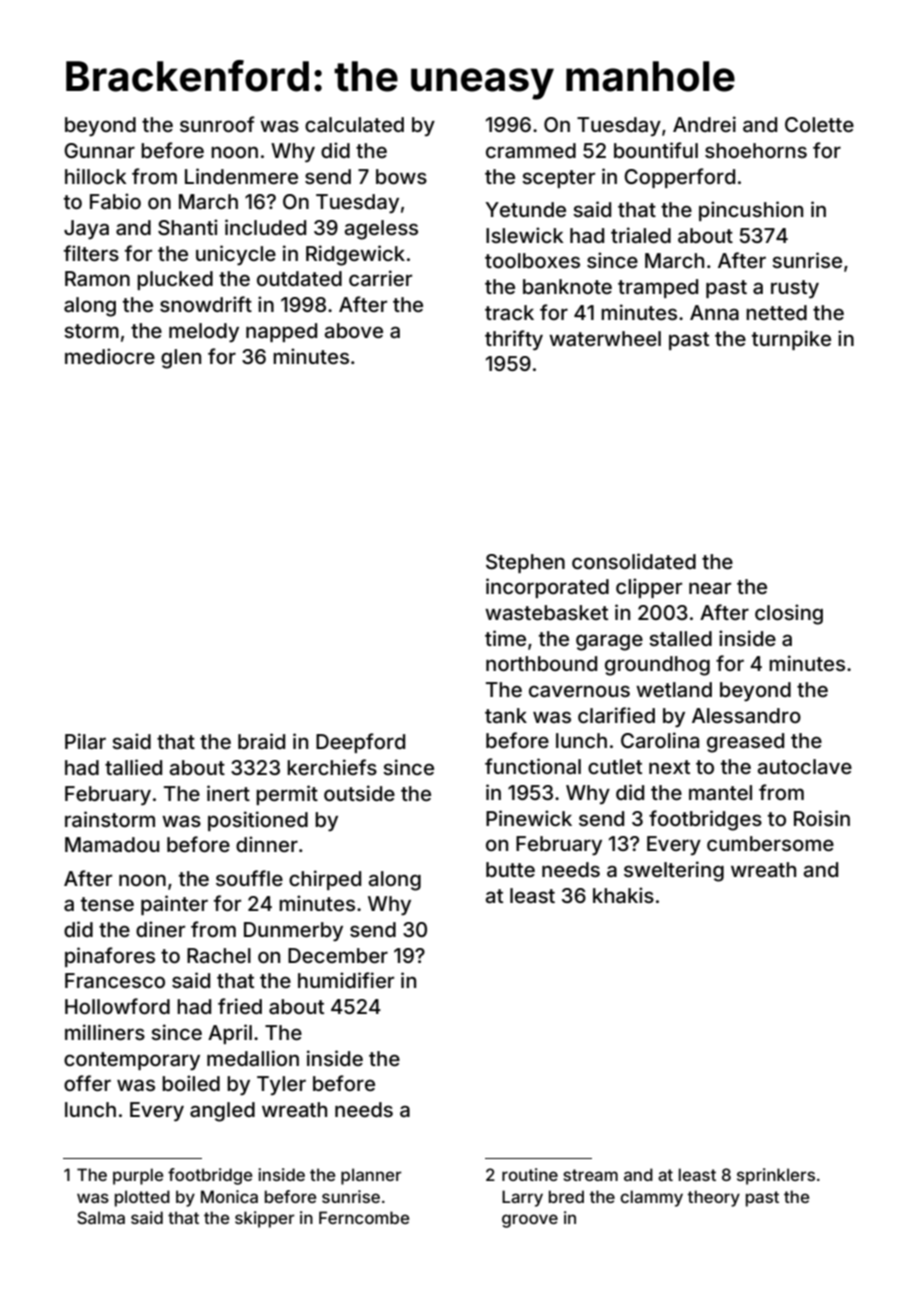  What do you see at coordinates (181, 359) in the image?
I see `glen` at bounding box center [181, 359].
